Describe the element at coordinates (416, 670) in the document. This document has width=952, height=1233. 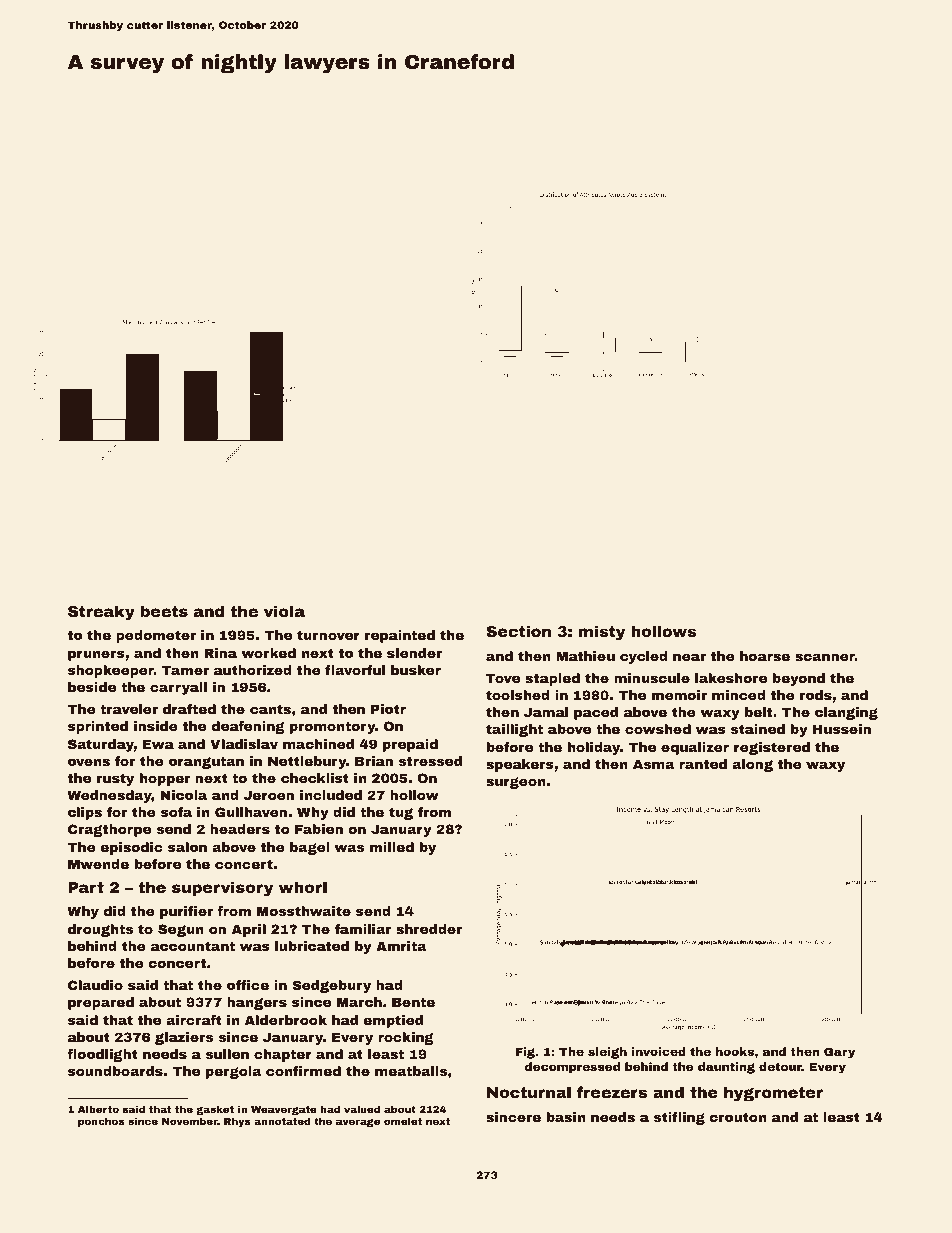
I see `busker` at that location.
